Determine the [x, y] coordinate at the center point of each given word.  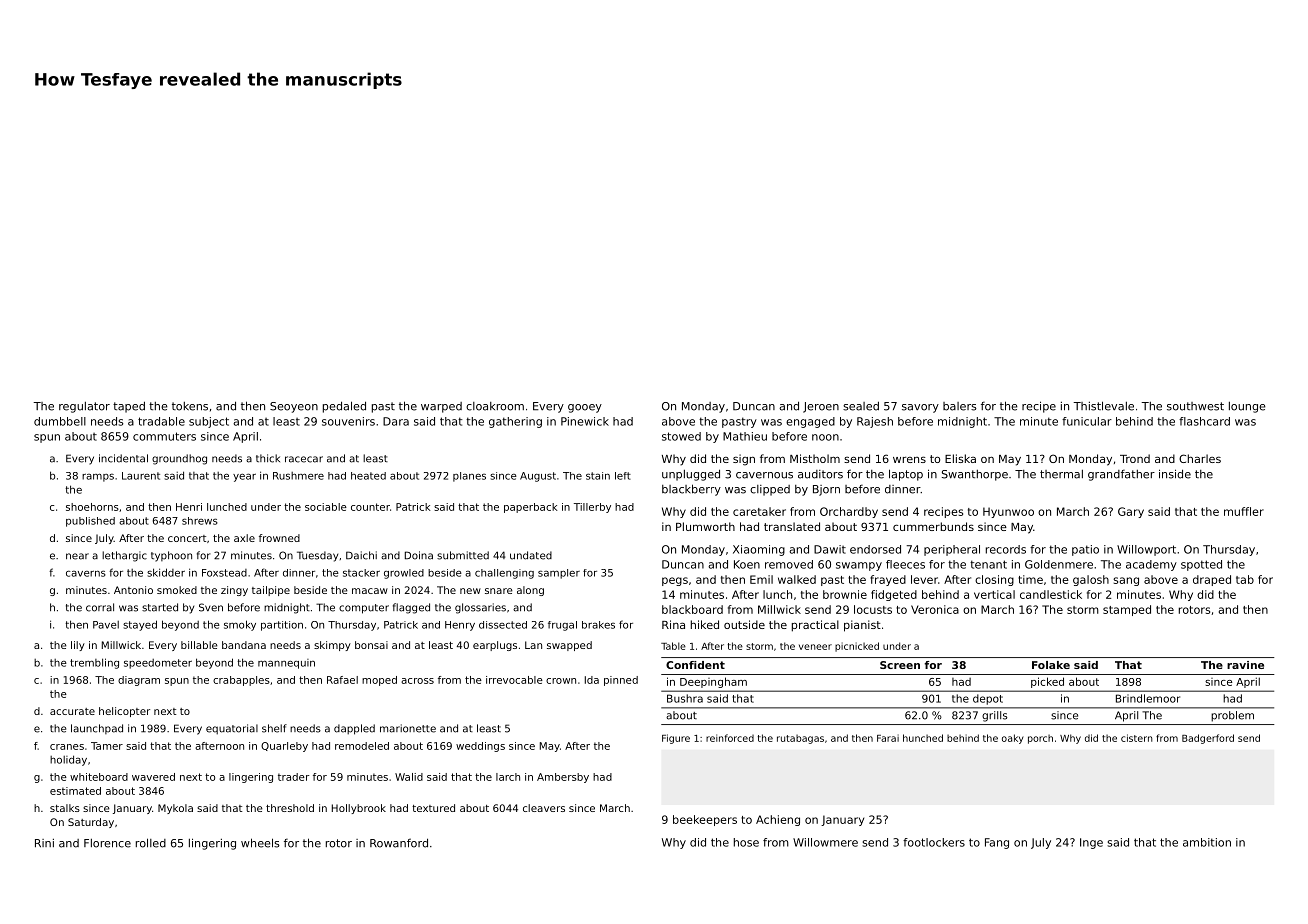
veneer [815, 647]
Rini [44, 843]
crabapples [241, 681]
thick [268, 458]
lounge [1247, 407]
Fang [997, 843]
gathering [515, 422]
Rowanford [399, 843]
